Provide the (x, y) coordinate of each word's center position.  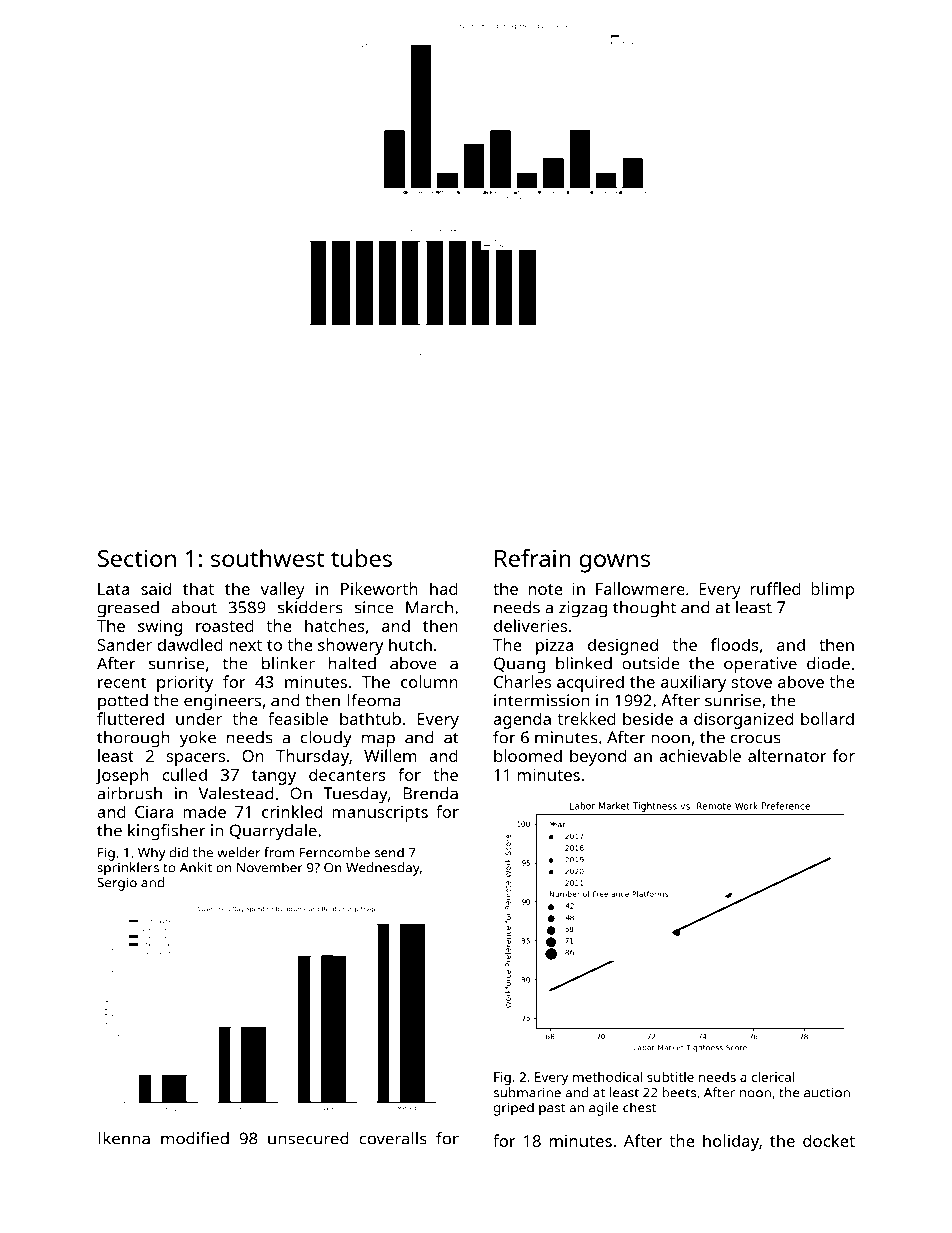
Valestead (236, 793)
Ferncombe (335, 852)
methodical (607, 1076)
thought (644, 609)
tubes (361, 558)
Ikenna (124, 1138)
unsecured (308, 1138)
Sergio (117, 884)
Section (137, 558)
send (389, 852)
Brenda (430, 793)
